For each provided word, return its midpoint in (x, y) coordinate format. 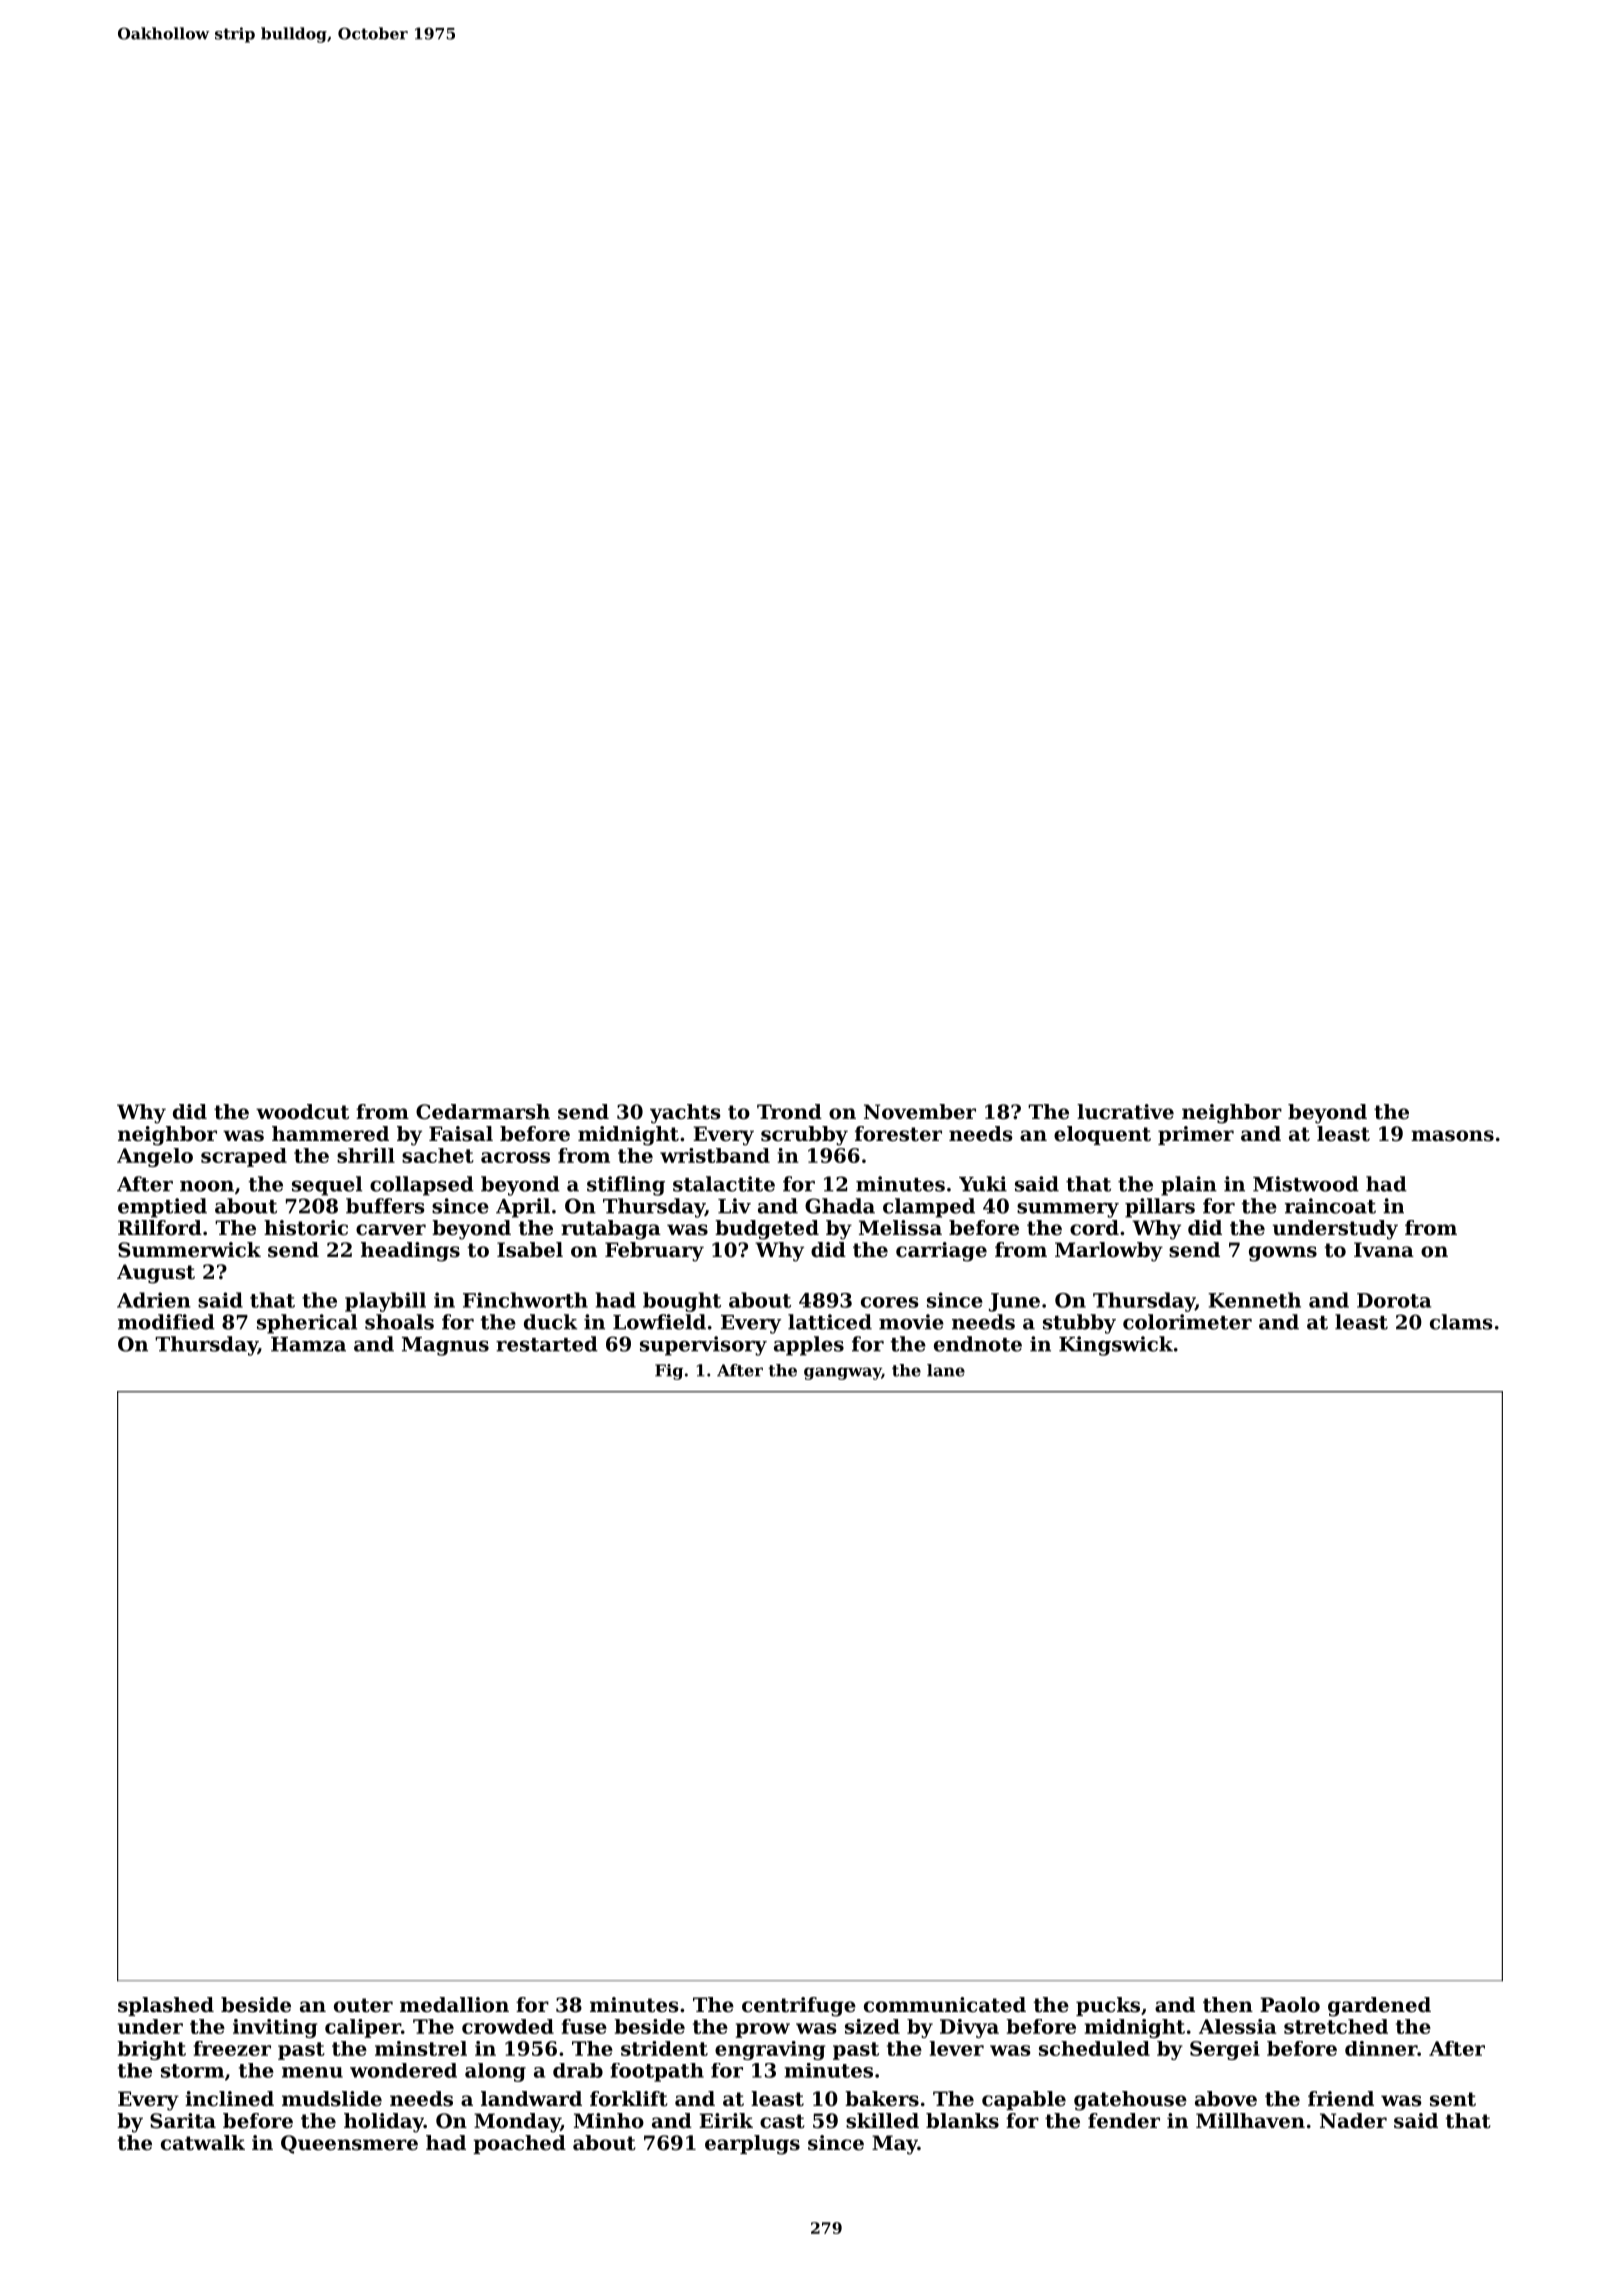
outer (363, 2005)
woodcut (302, 1112)
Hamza (308, 1344)
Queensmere (349, 2144)
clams (1461, 1322)
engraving (770, 2050)
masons (1452, 1136)
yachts (685, 1114)
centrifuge (799, 2007)
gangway (842, 1373)
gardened (1379, 2007)
